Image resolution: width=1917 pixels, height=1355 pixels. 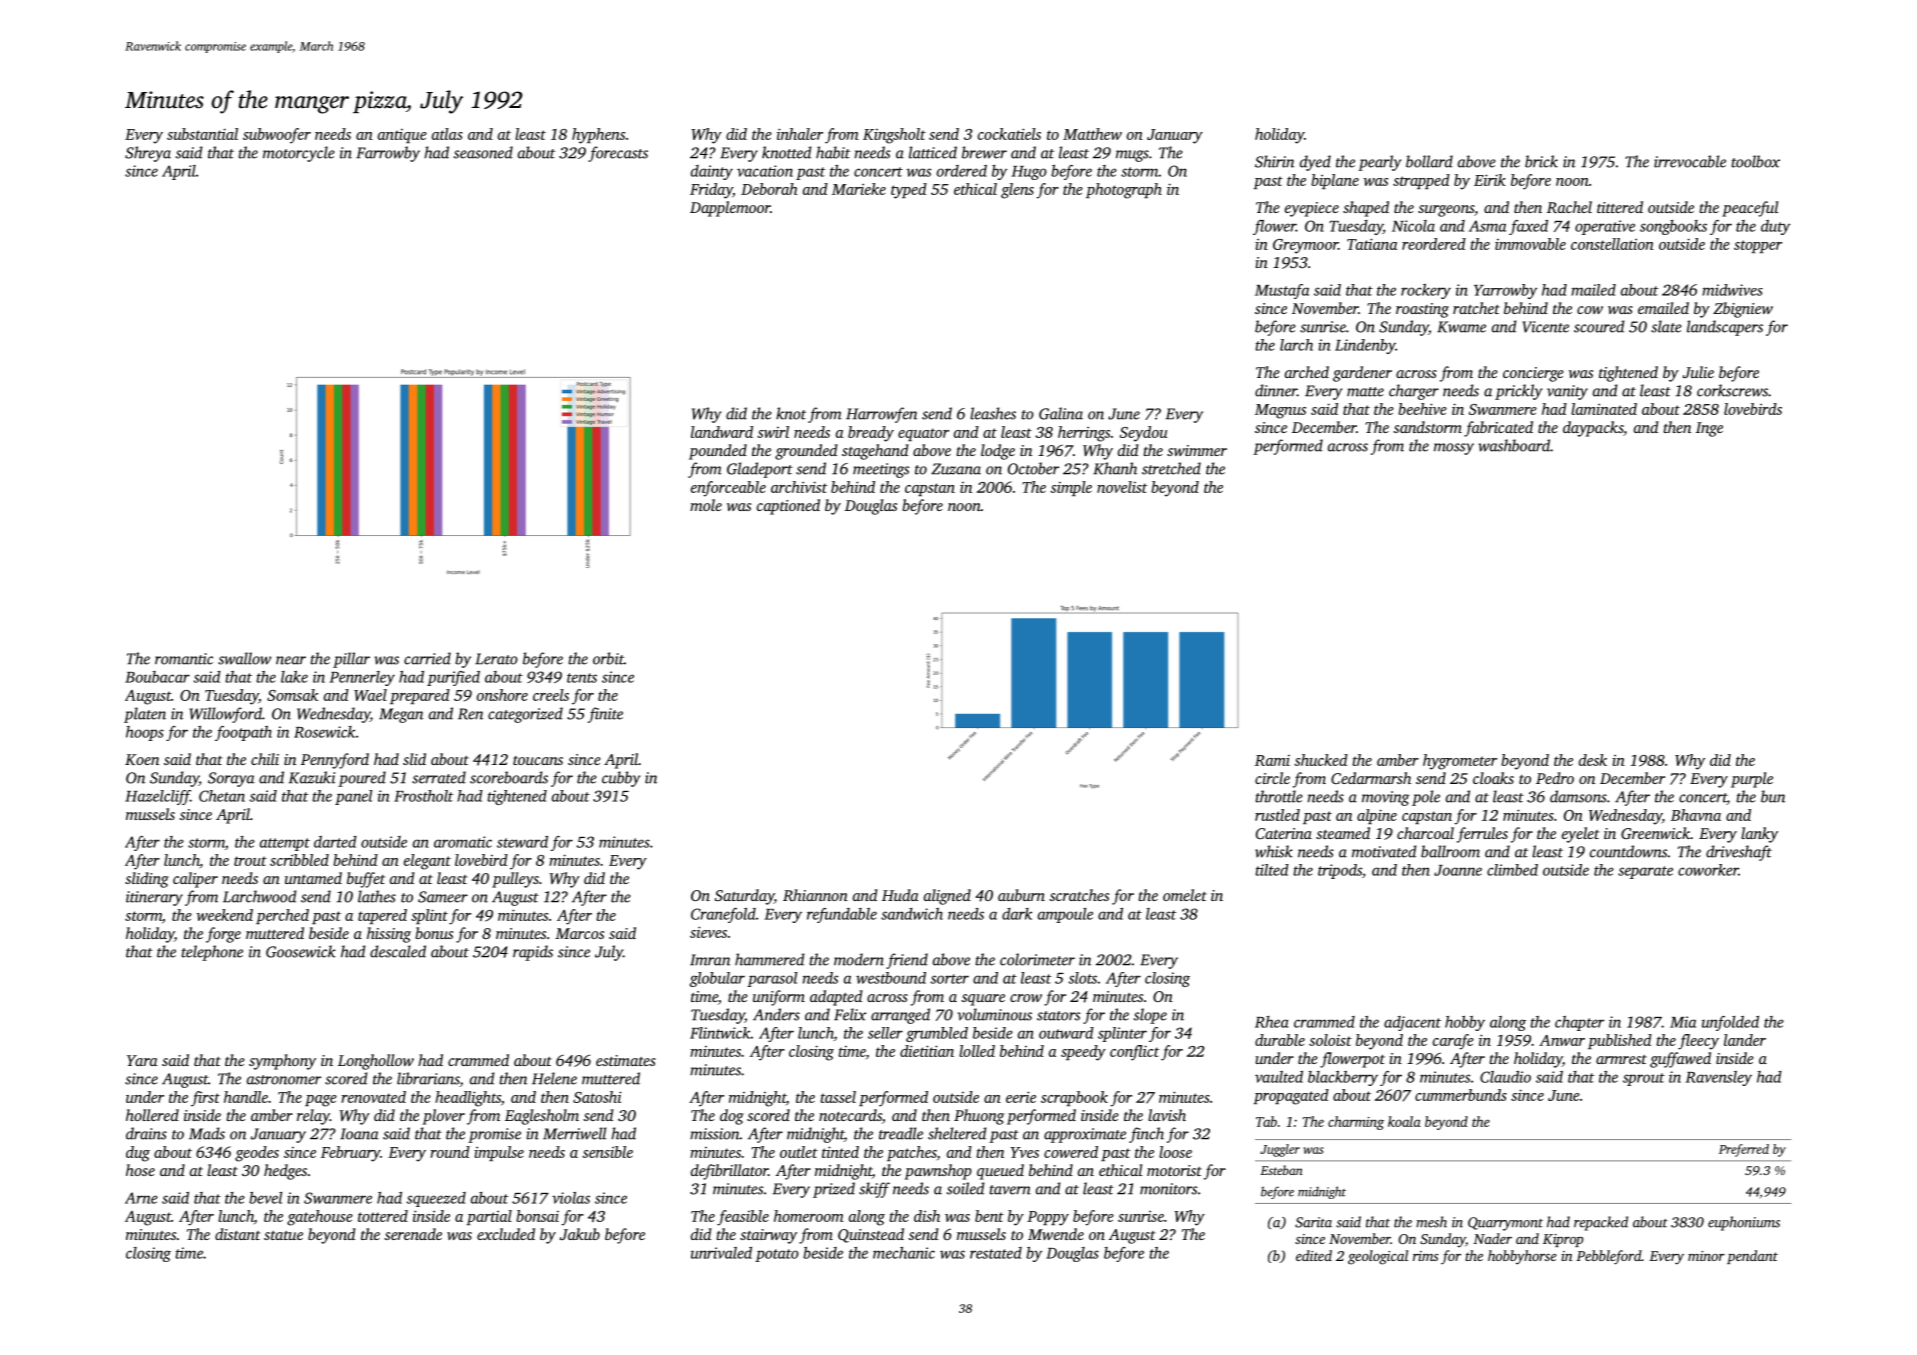 What do you see at coordinates (141, 1198) in the document?
I see `Arne` at bounding box center [141, 1198].
